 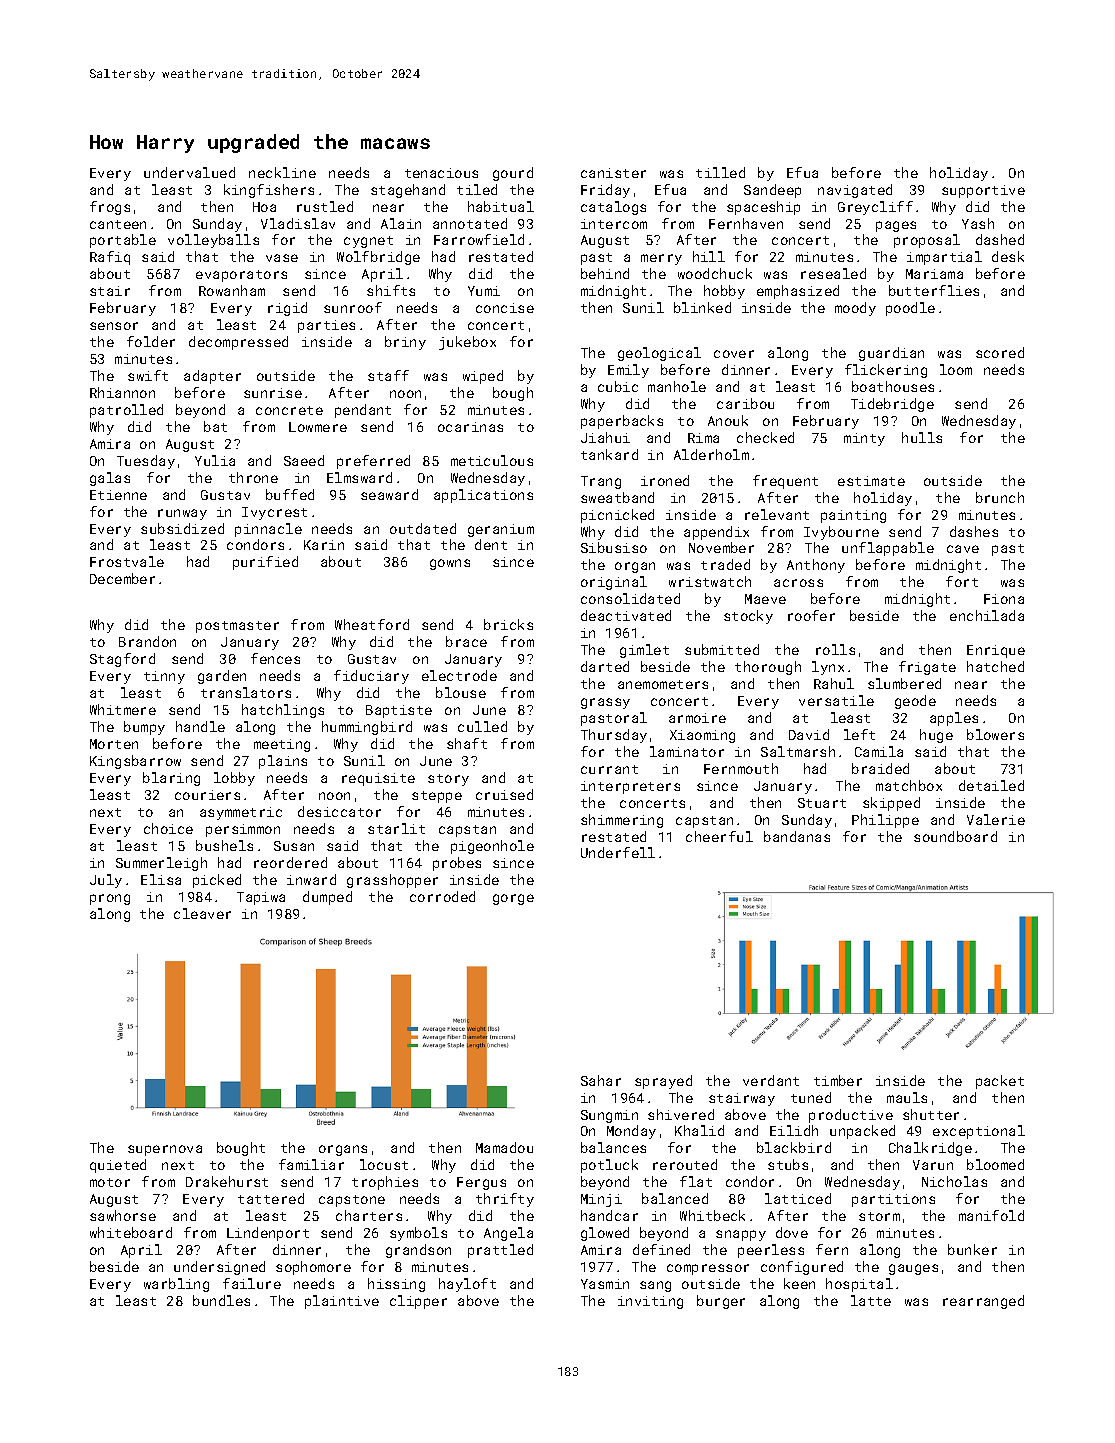 I want to click on prong, so click(x=110, y=899).
